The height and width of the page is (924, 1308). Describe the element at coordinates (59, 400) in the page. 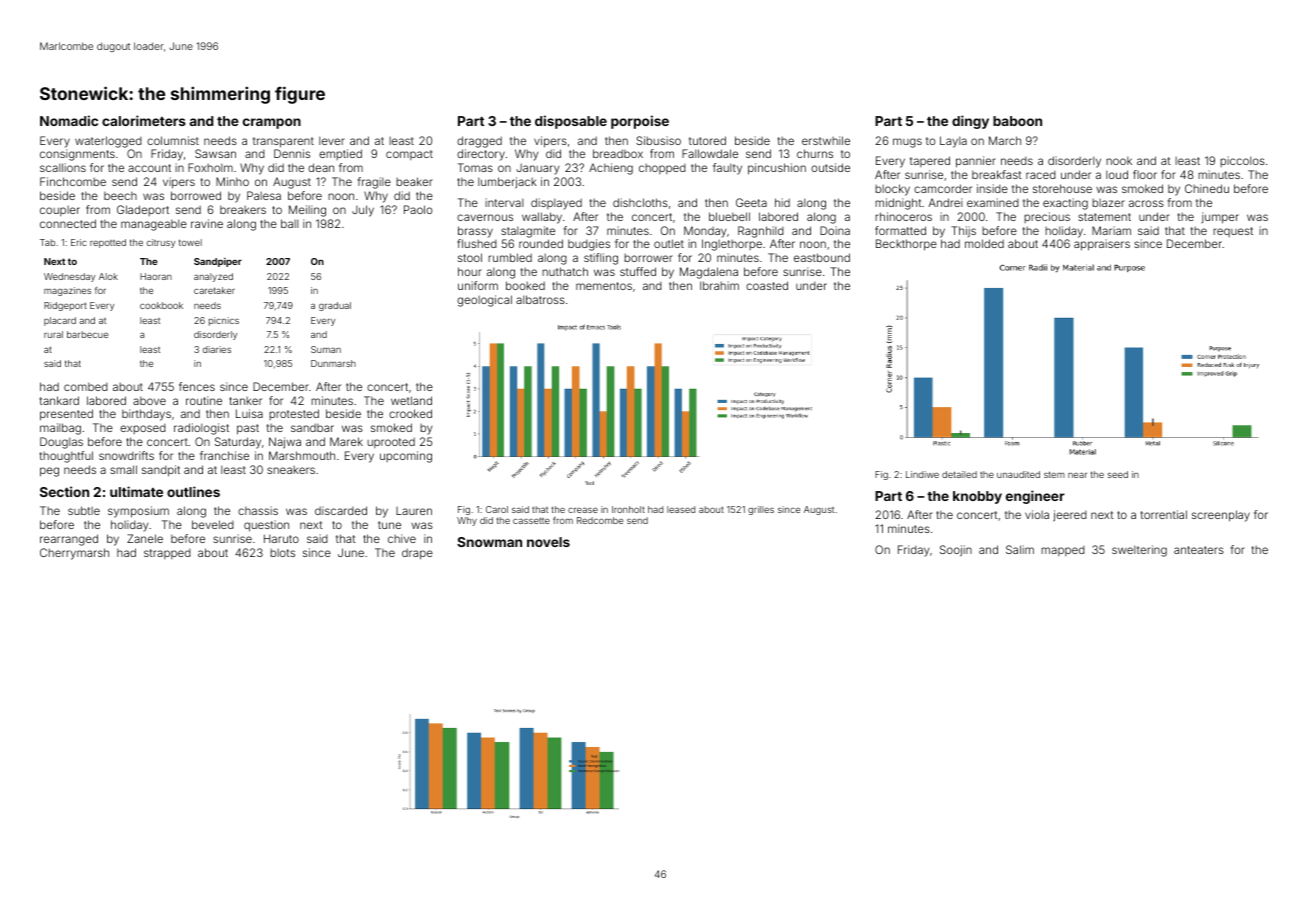

I see `tankard` at that location.
